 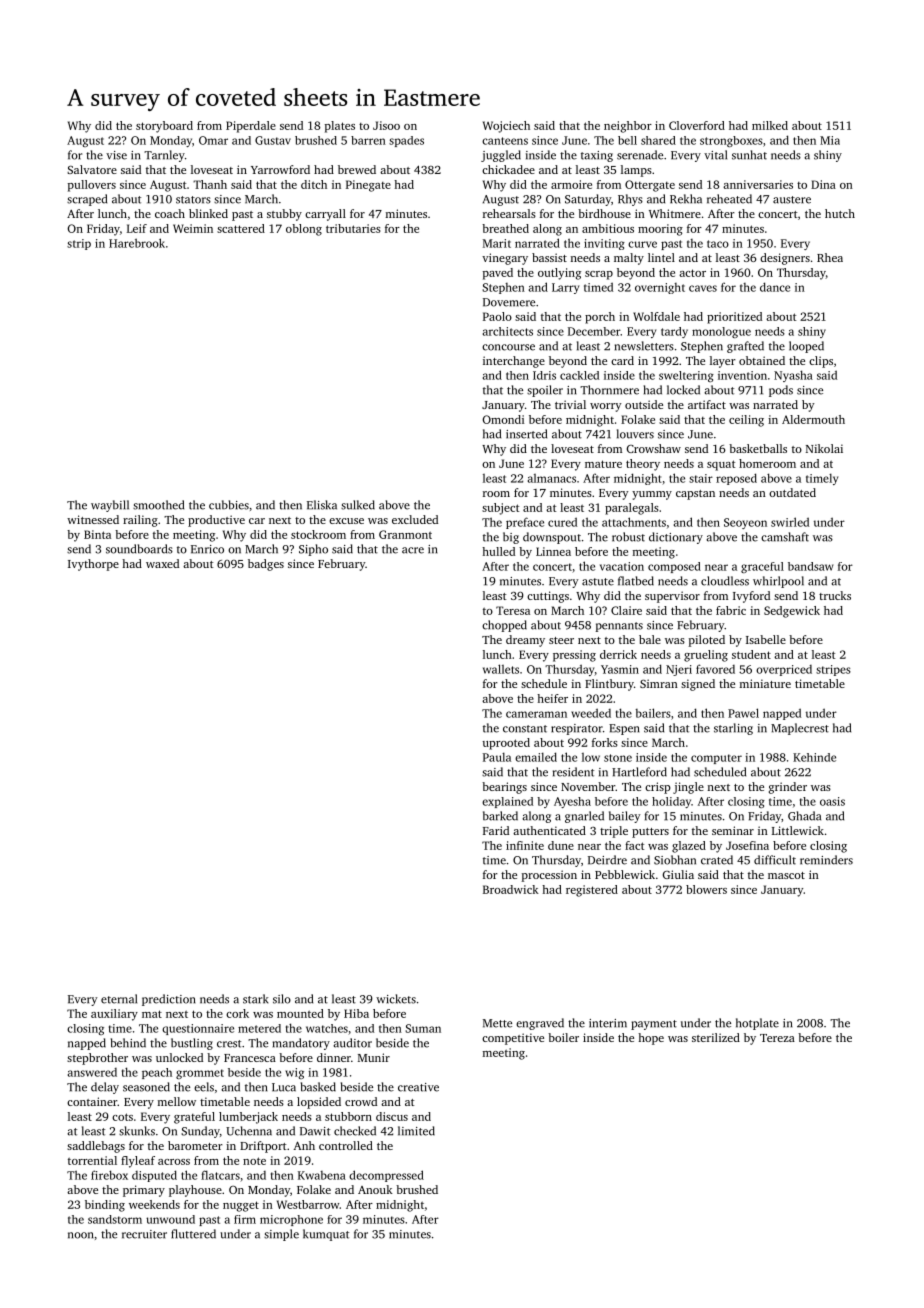 I want to click on kumquat, so click(x=326, y=1235).
